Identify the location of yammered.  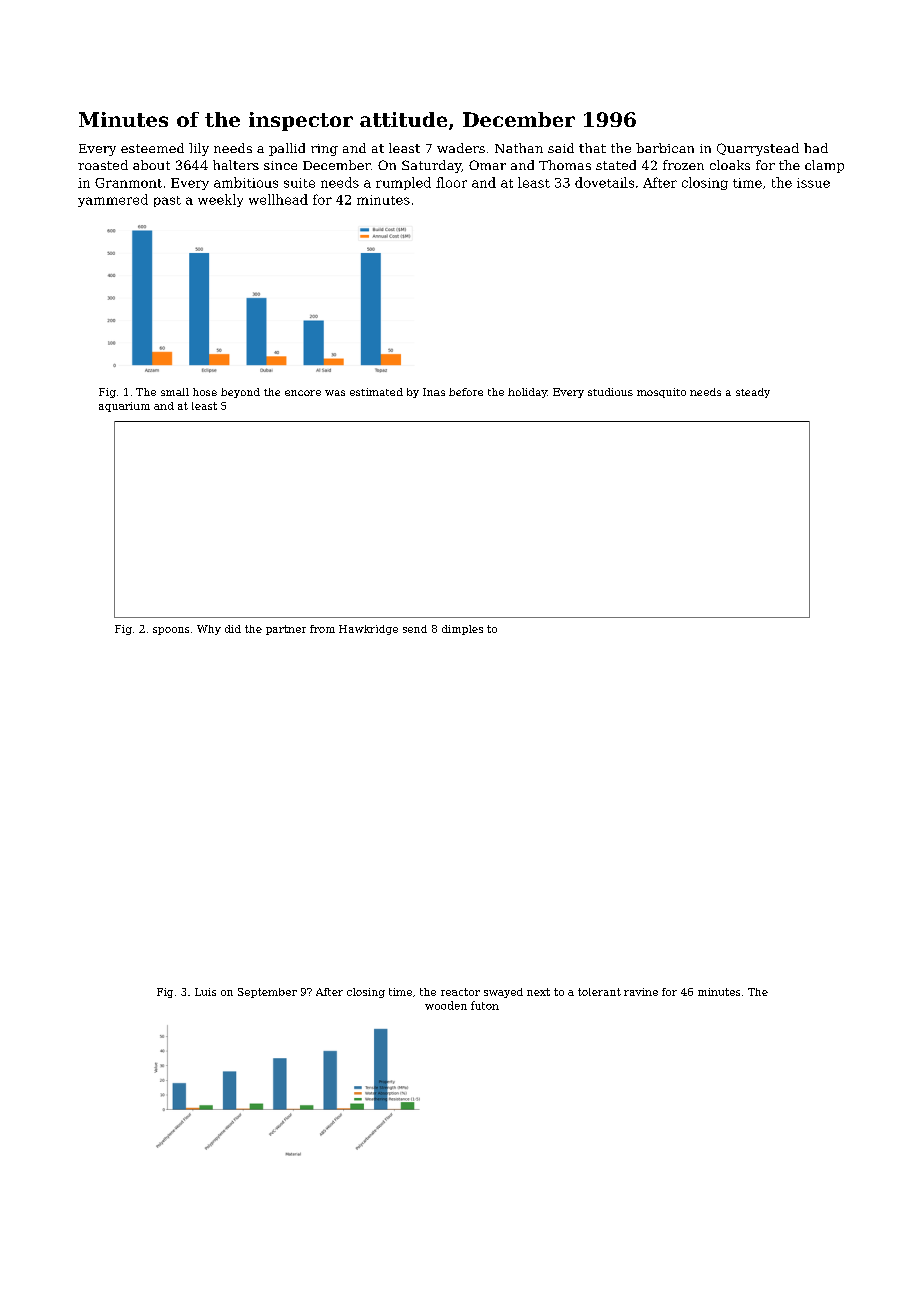
(113, 200).
